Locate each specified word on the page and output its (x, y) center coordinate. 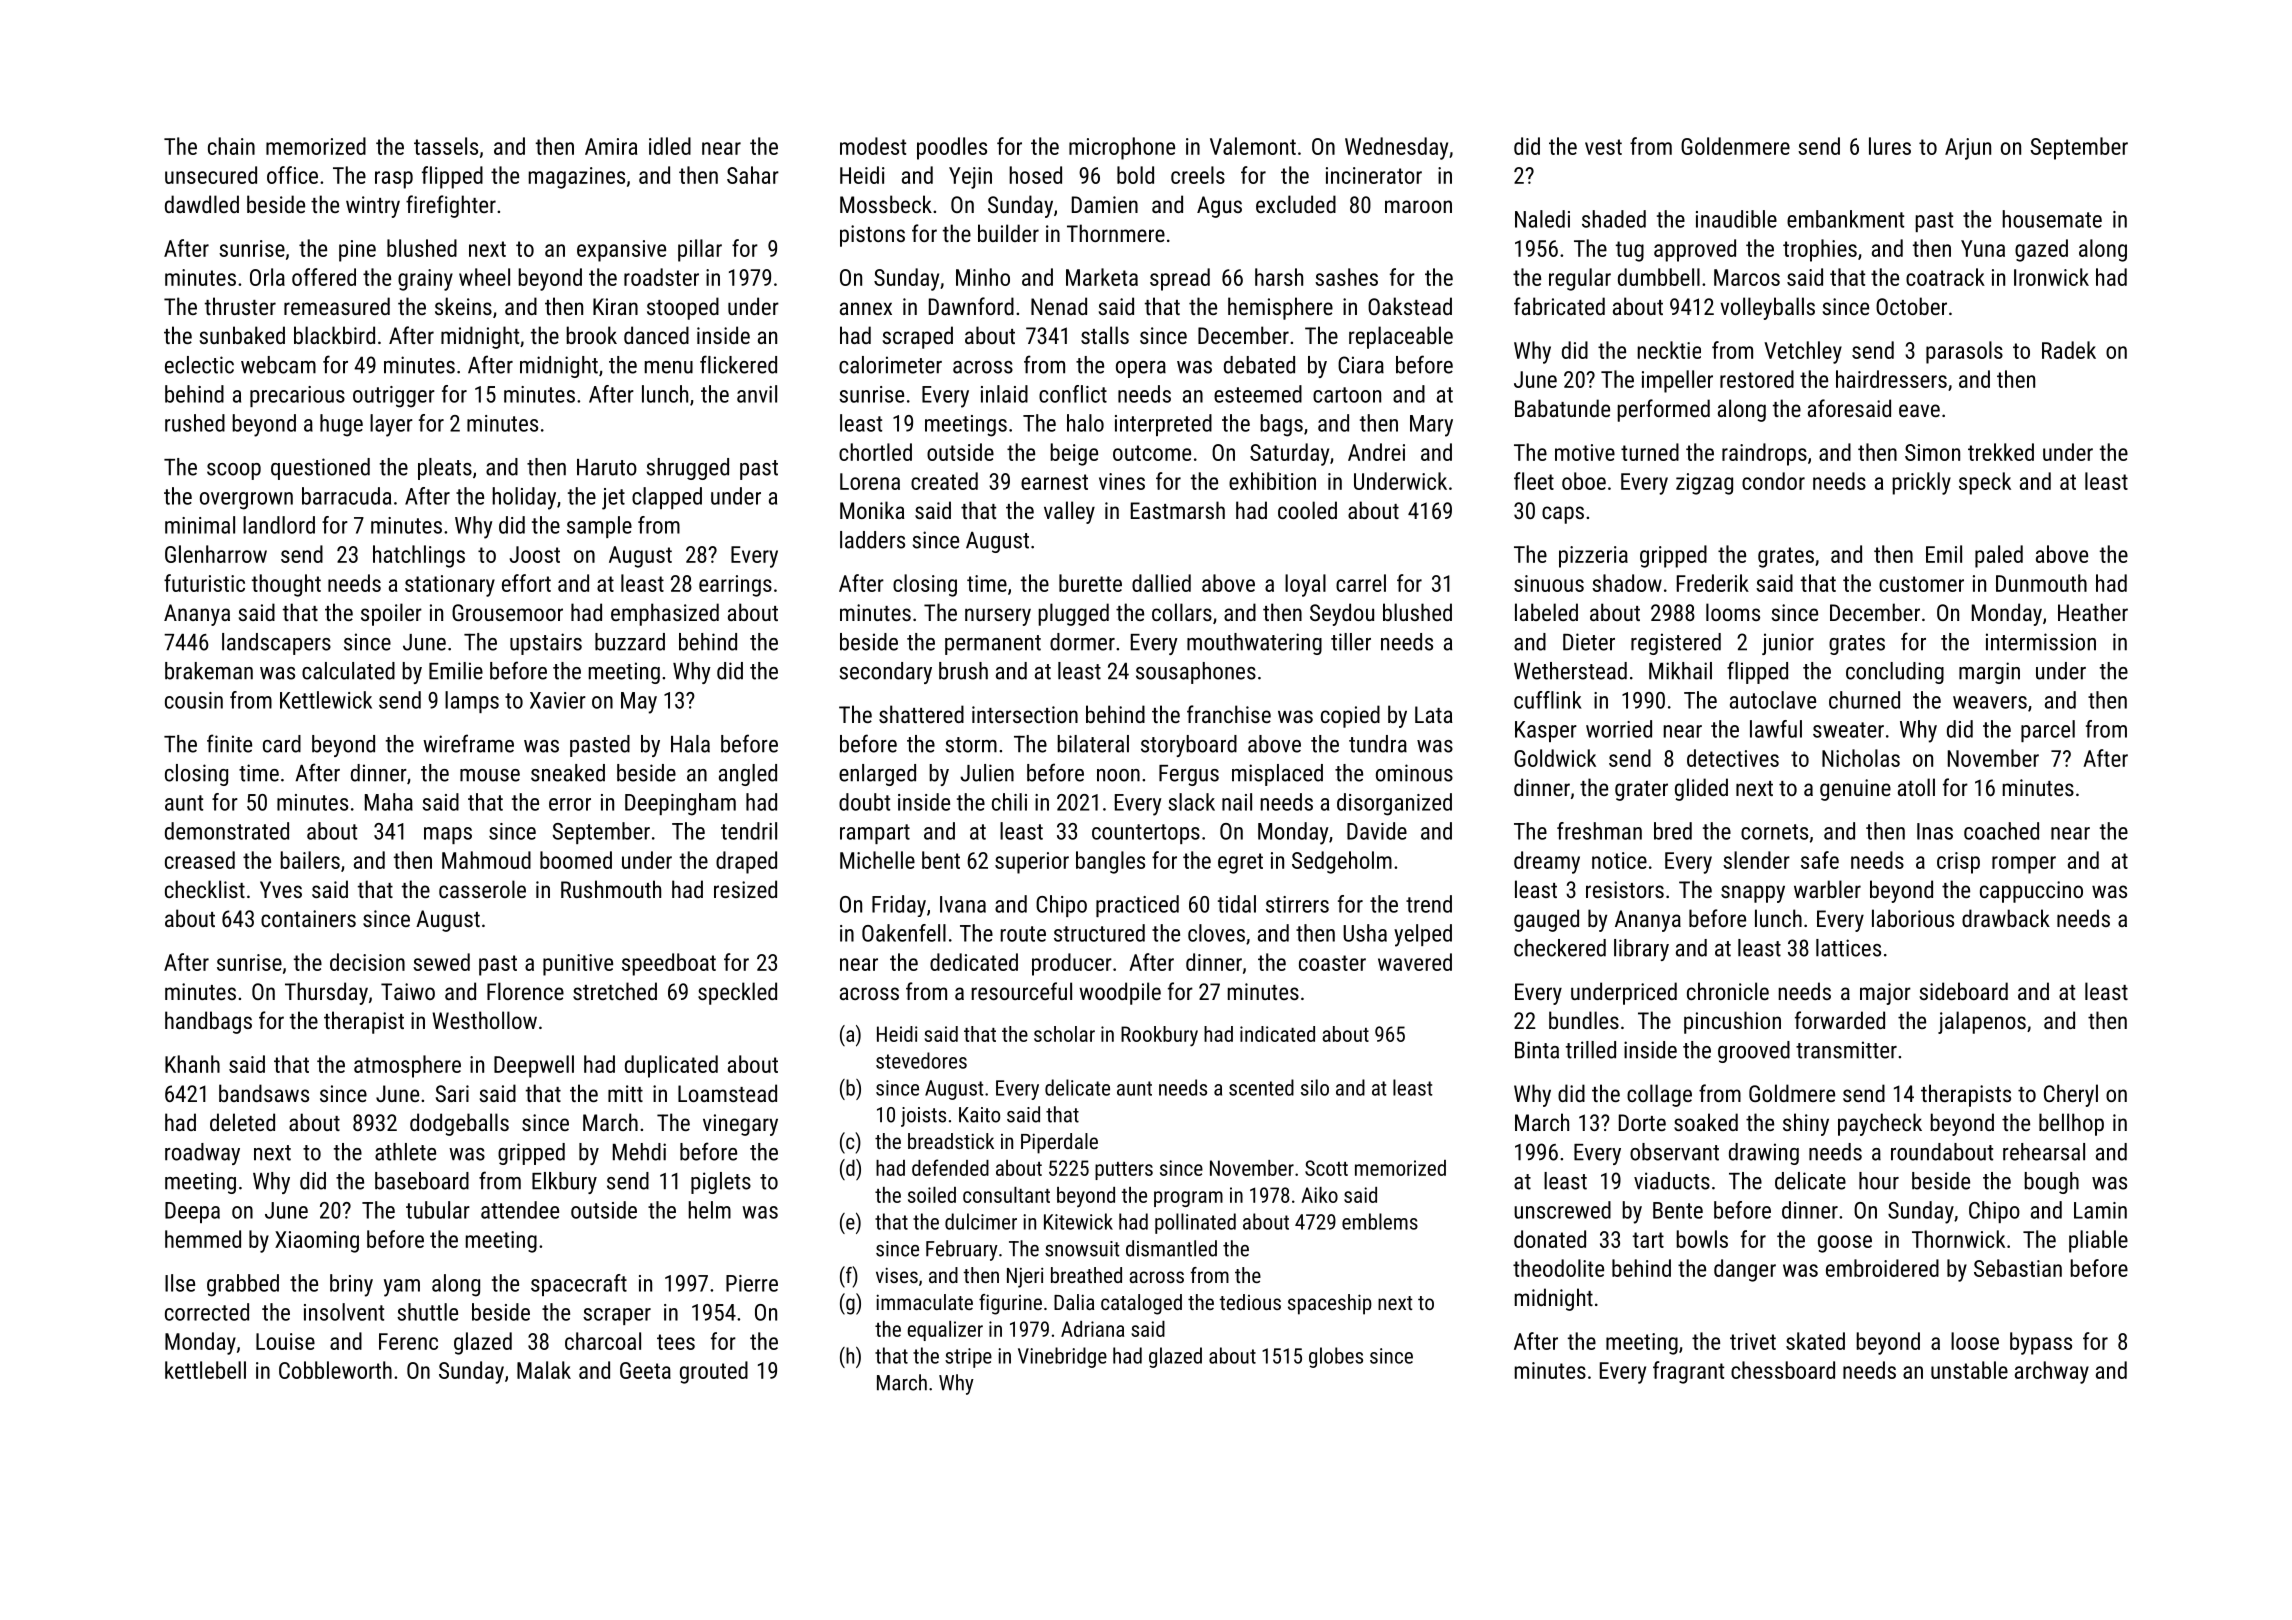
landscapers (276, 644)
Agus (1219, 207)
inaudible (1736, 219)
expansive (621, 251)
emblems (1380, 1221)
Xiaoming (317, 1242)
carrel (1361, 583)
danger (1745, 1270)
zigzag (1704, 484)
